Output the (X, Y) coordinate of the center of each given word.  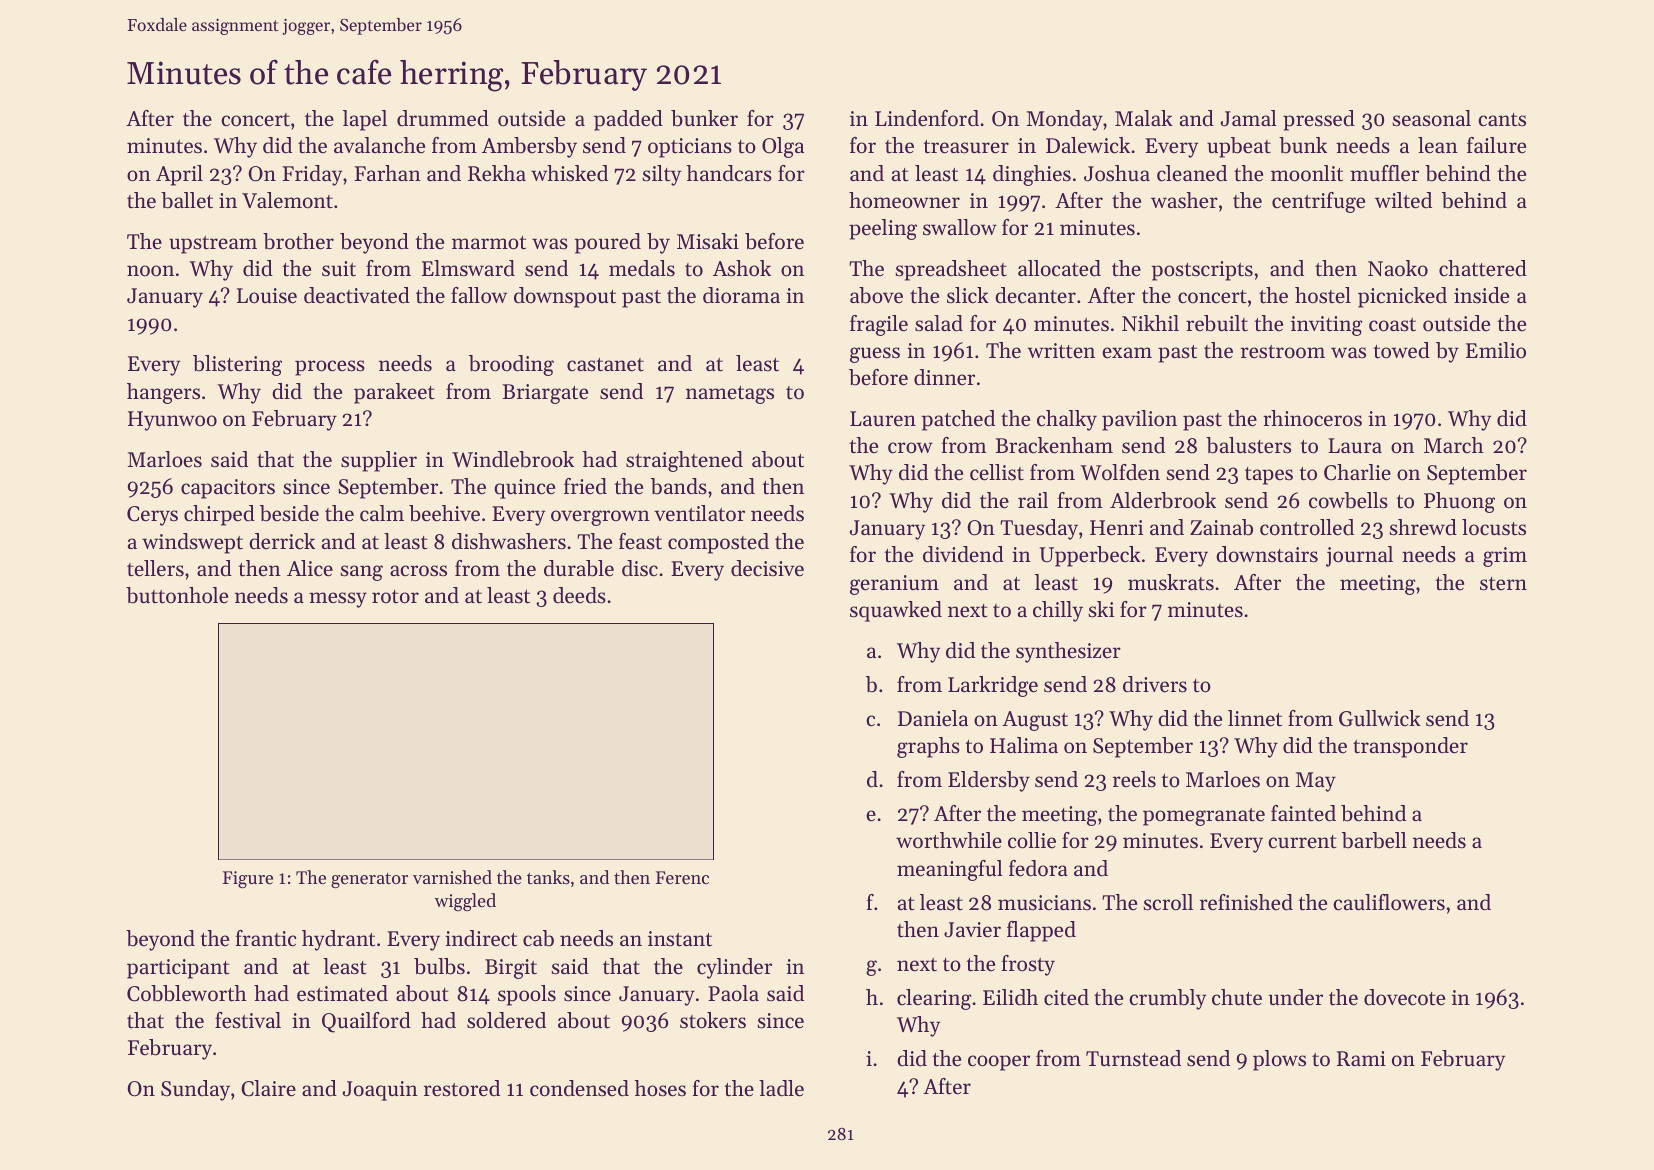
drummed (443, 118)
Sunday (195, 1090)
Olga (783, 147)
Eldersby (989, 781)
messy (338, 600)
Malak (1144, 118)
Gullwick (1380, 718)
